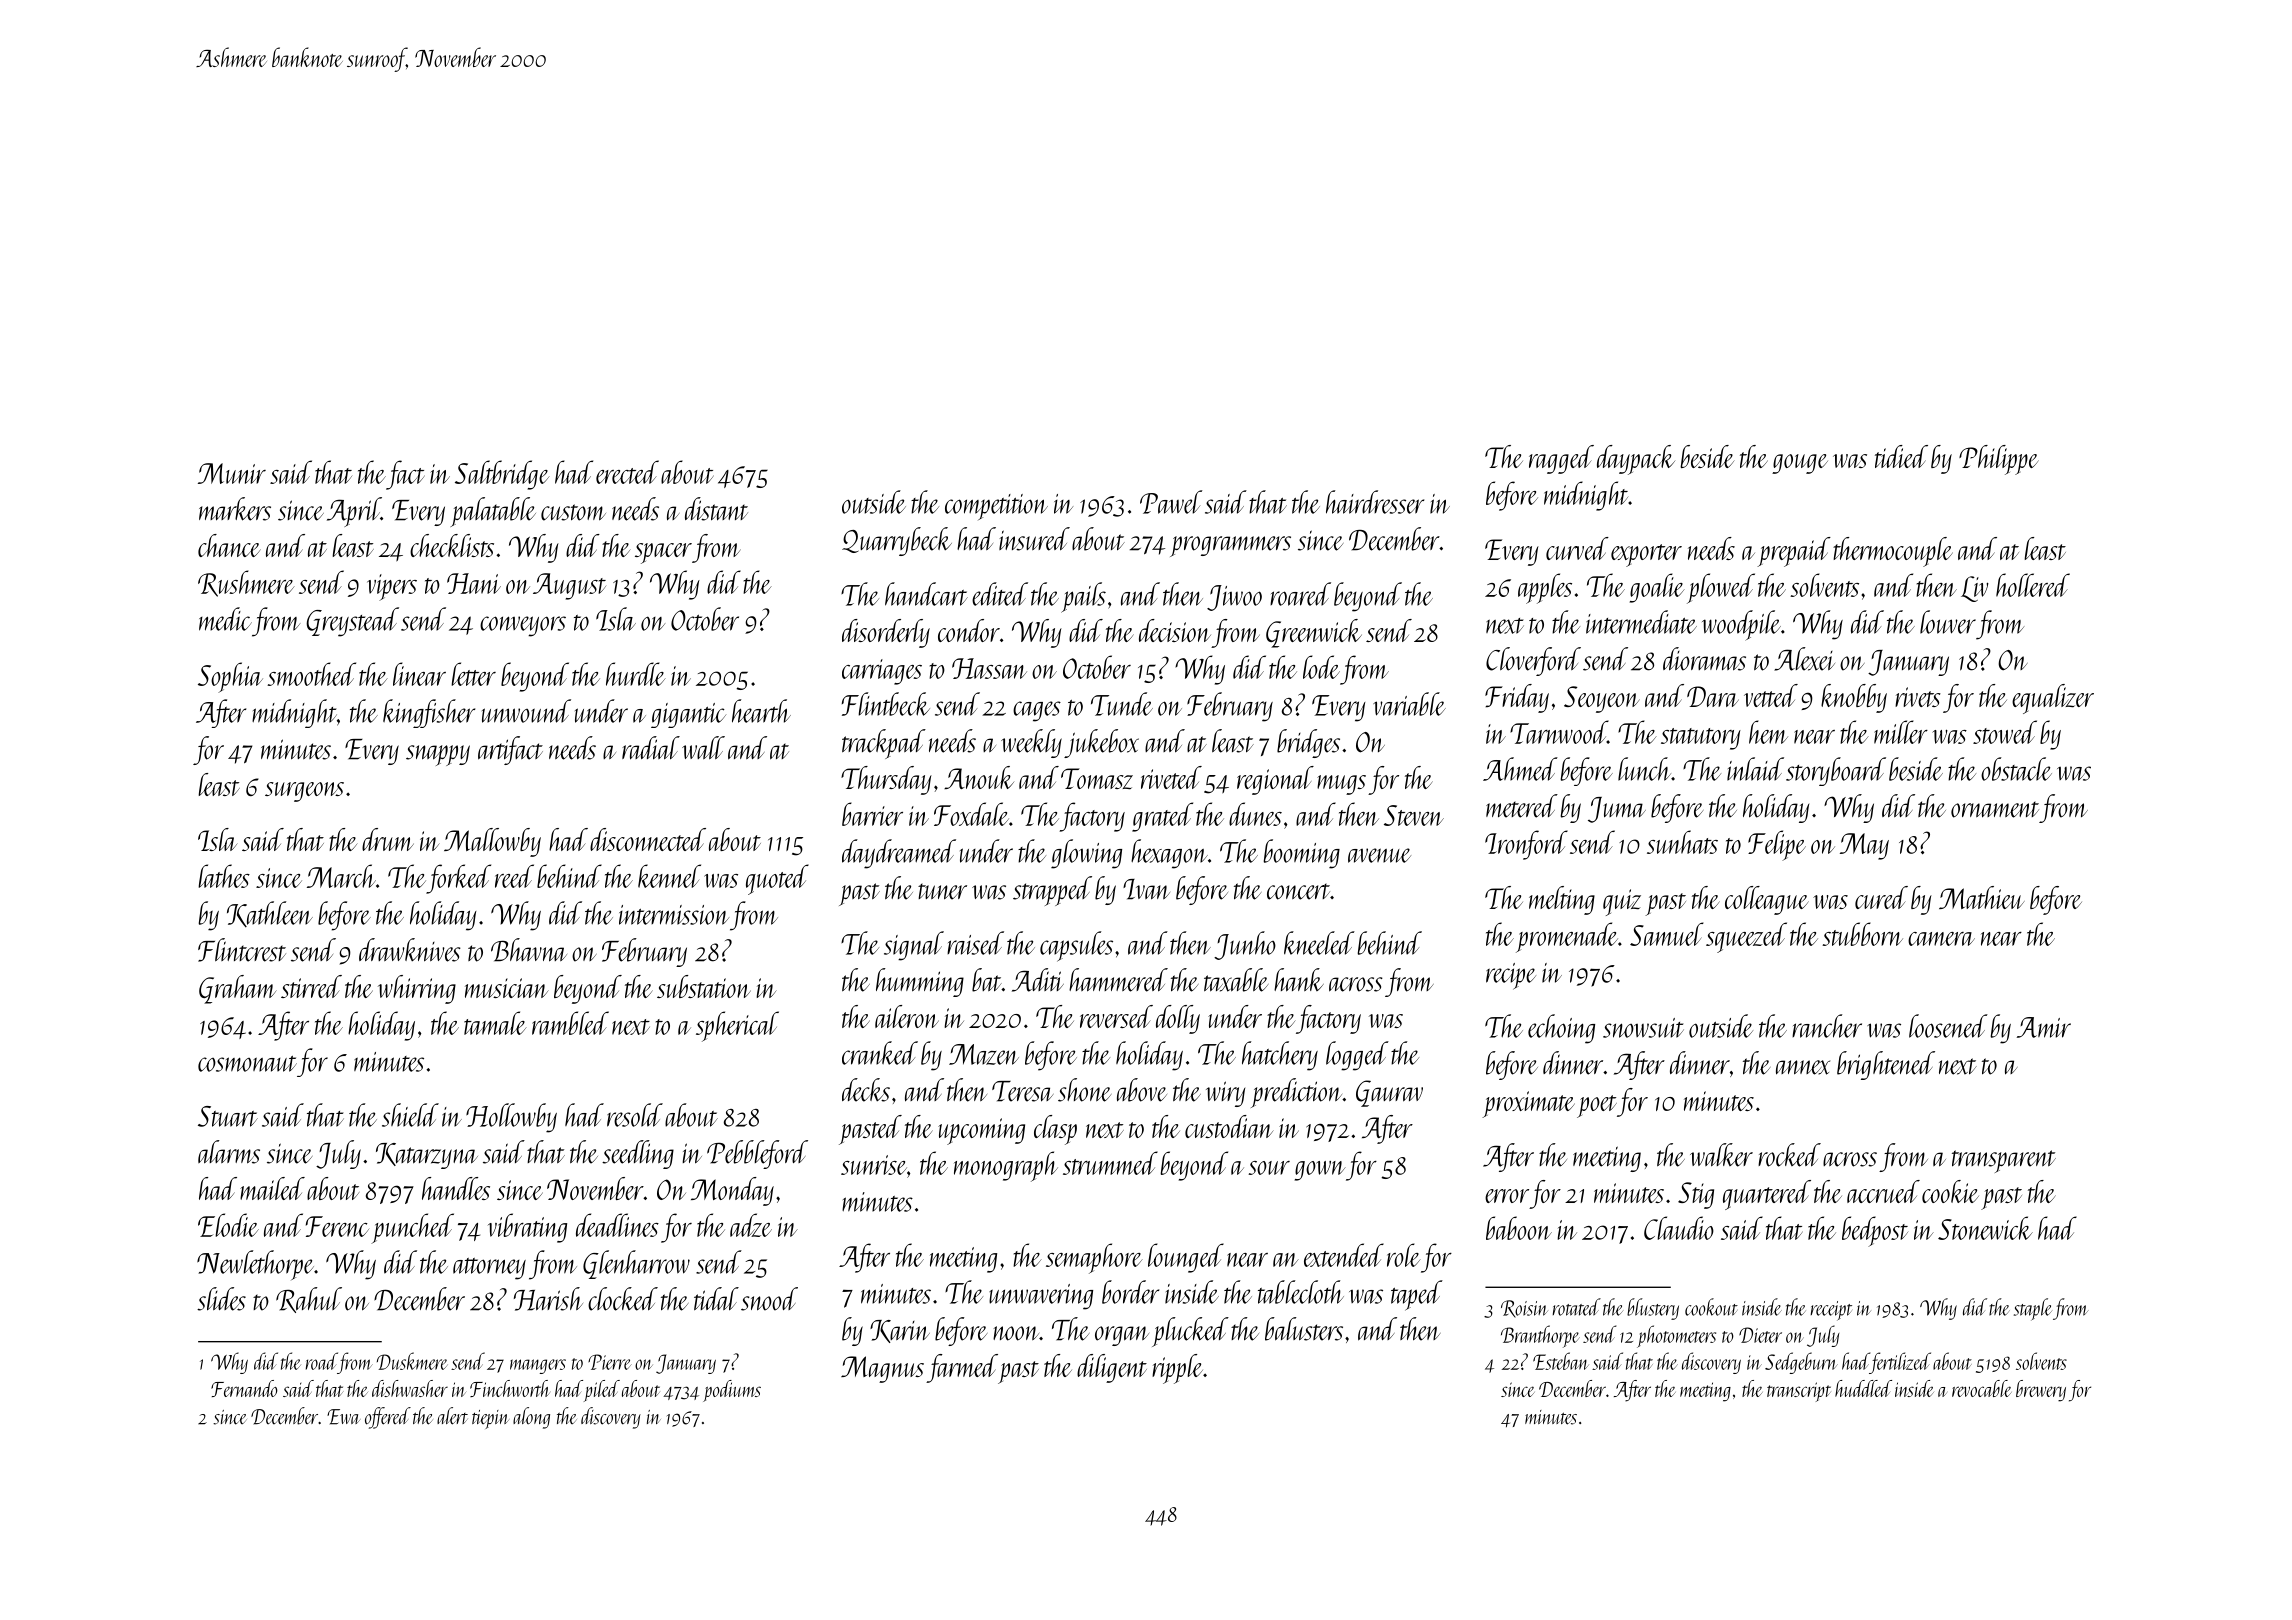 The height and width of the screenshot is (1620, 2292). What do you see at coordinates (1901, 456) in the screenshot?
I see `tidied` at bounding box center [1901, 456].
